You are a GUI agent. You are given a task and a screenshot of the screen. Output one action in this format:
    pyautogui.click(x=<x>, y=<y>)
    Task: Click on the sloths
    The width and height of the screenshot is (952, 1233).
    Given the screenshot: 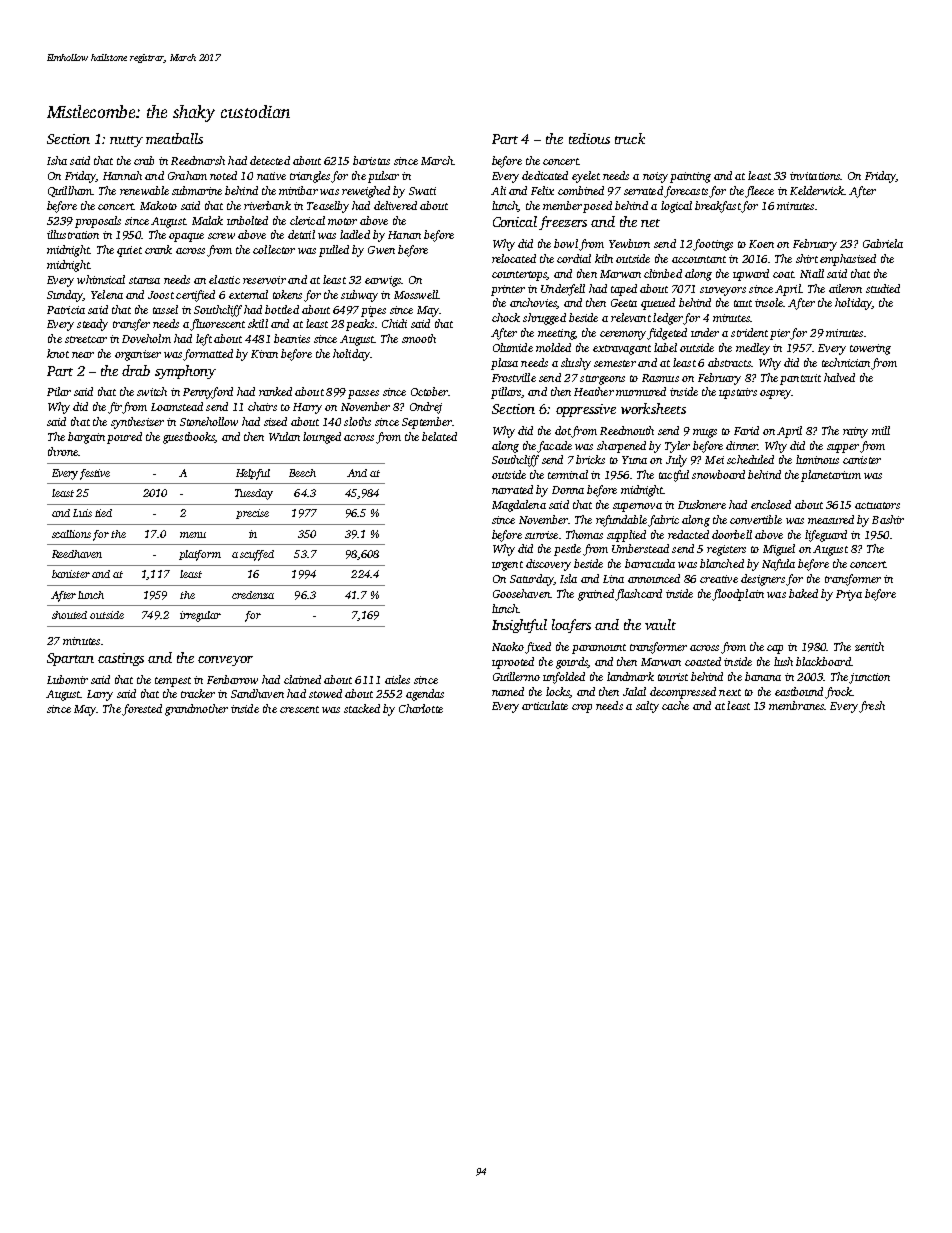 What is the action you would take?
    pyautogui.click(x=357, y=421)
